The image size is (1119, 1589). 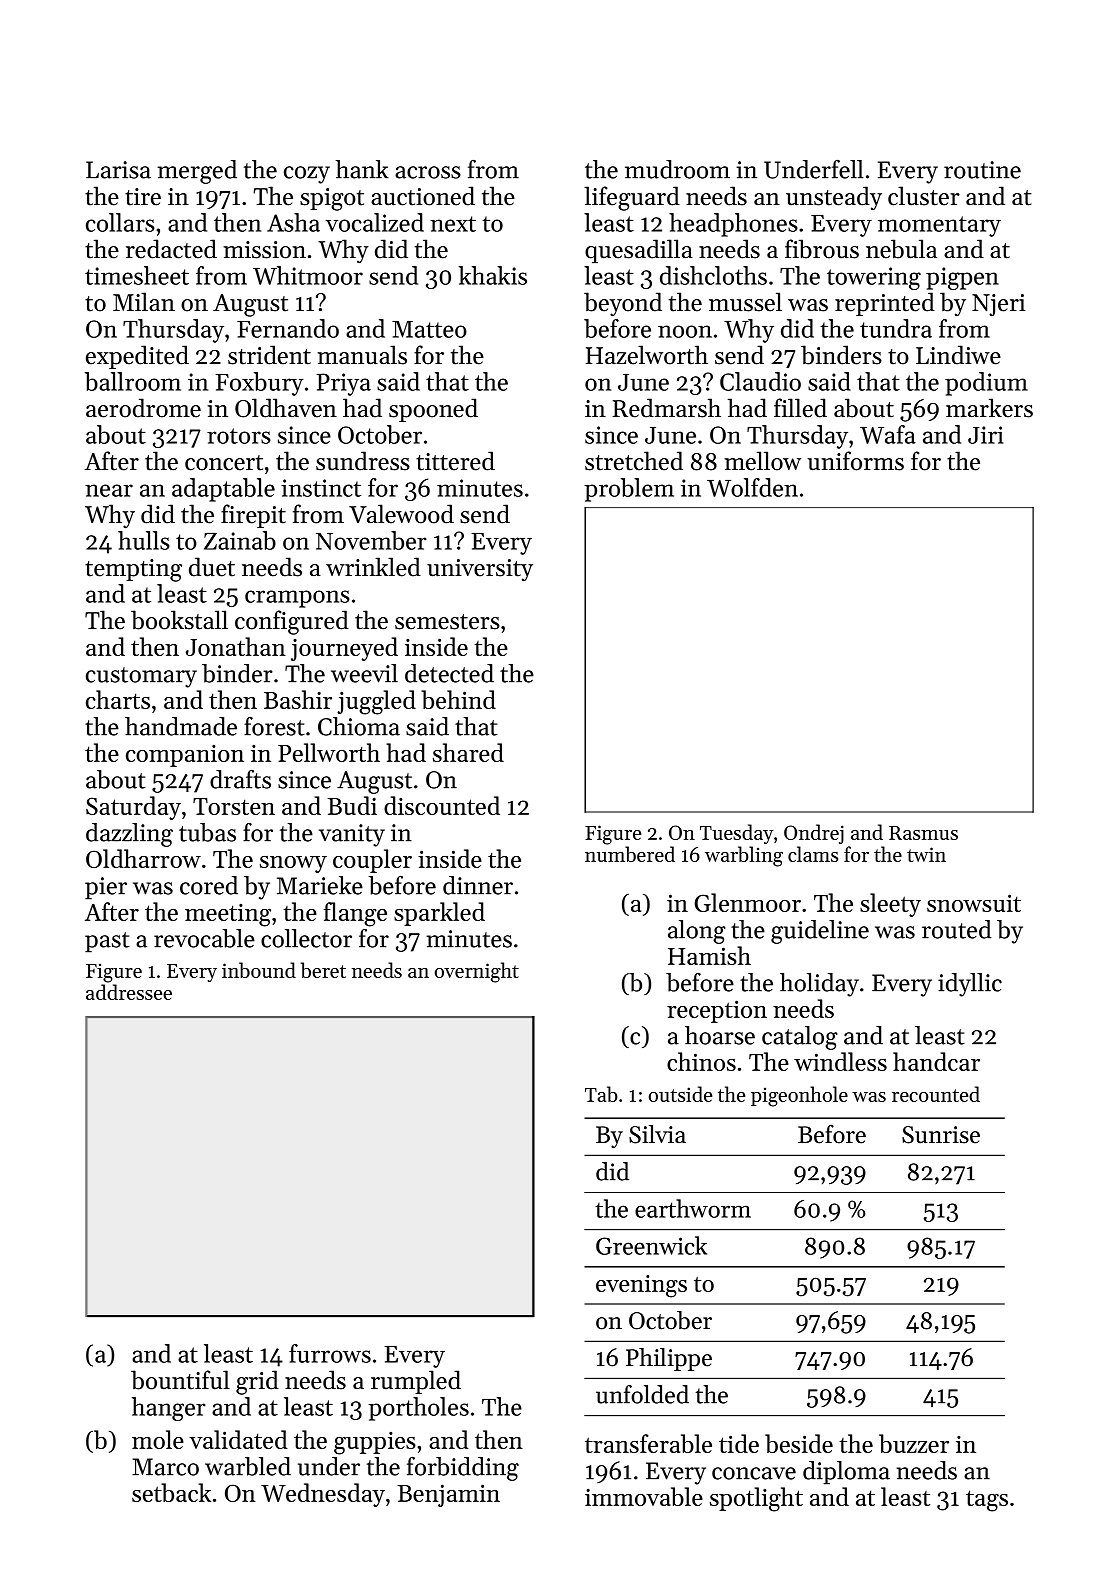 I want to click on beyond, so click(x=623, y=304).
